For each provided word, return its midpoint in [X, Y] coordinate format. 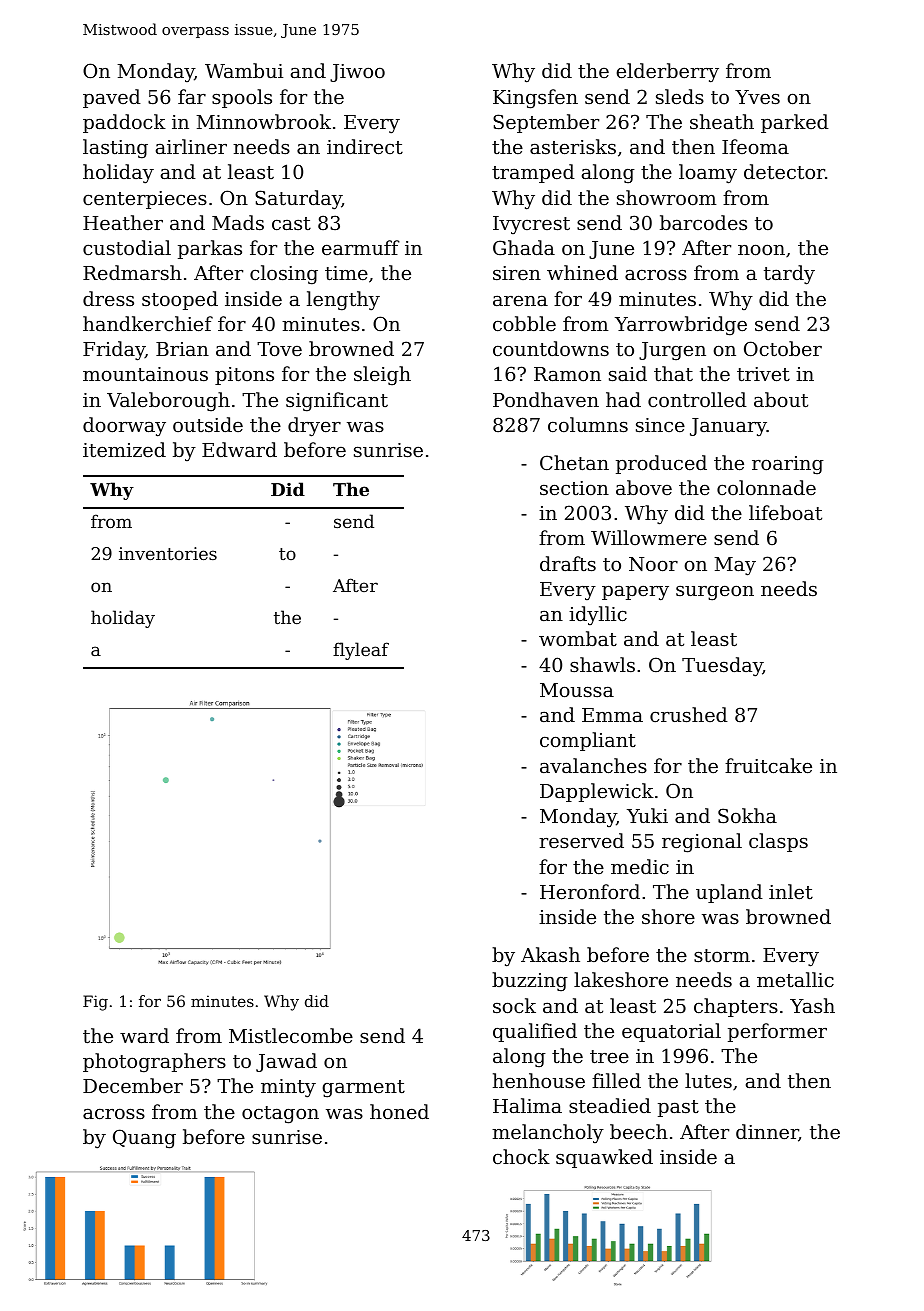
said [628, 373]
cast [291, 223]
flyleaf [361, 651]
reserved [581, 840]
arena [520, 301]
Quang [144, 1139]
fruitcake [768, 765]
